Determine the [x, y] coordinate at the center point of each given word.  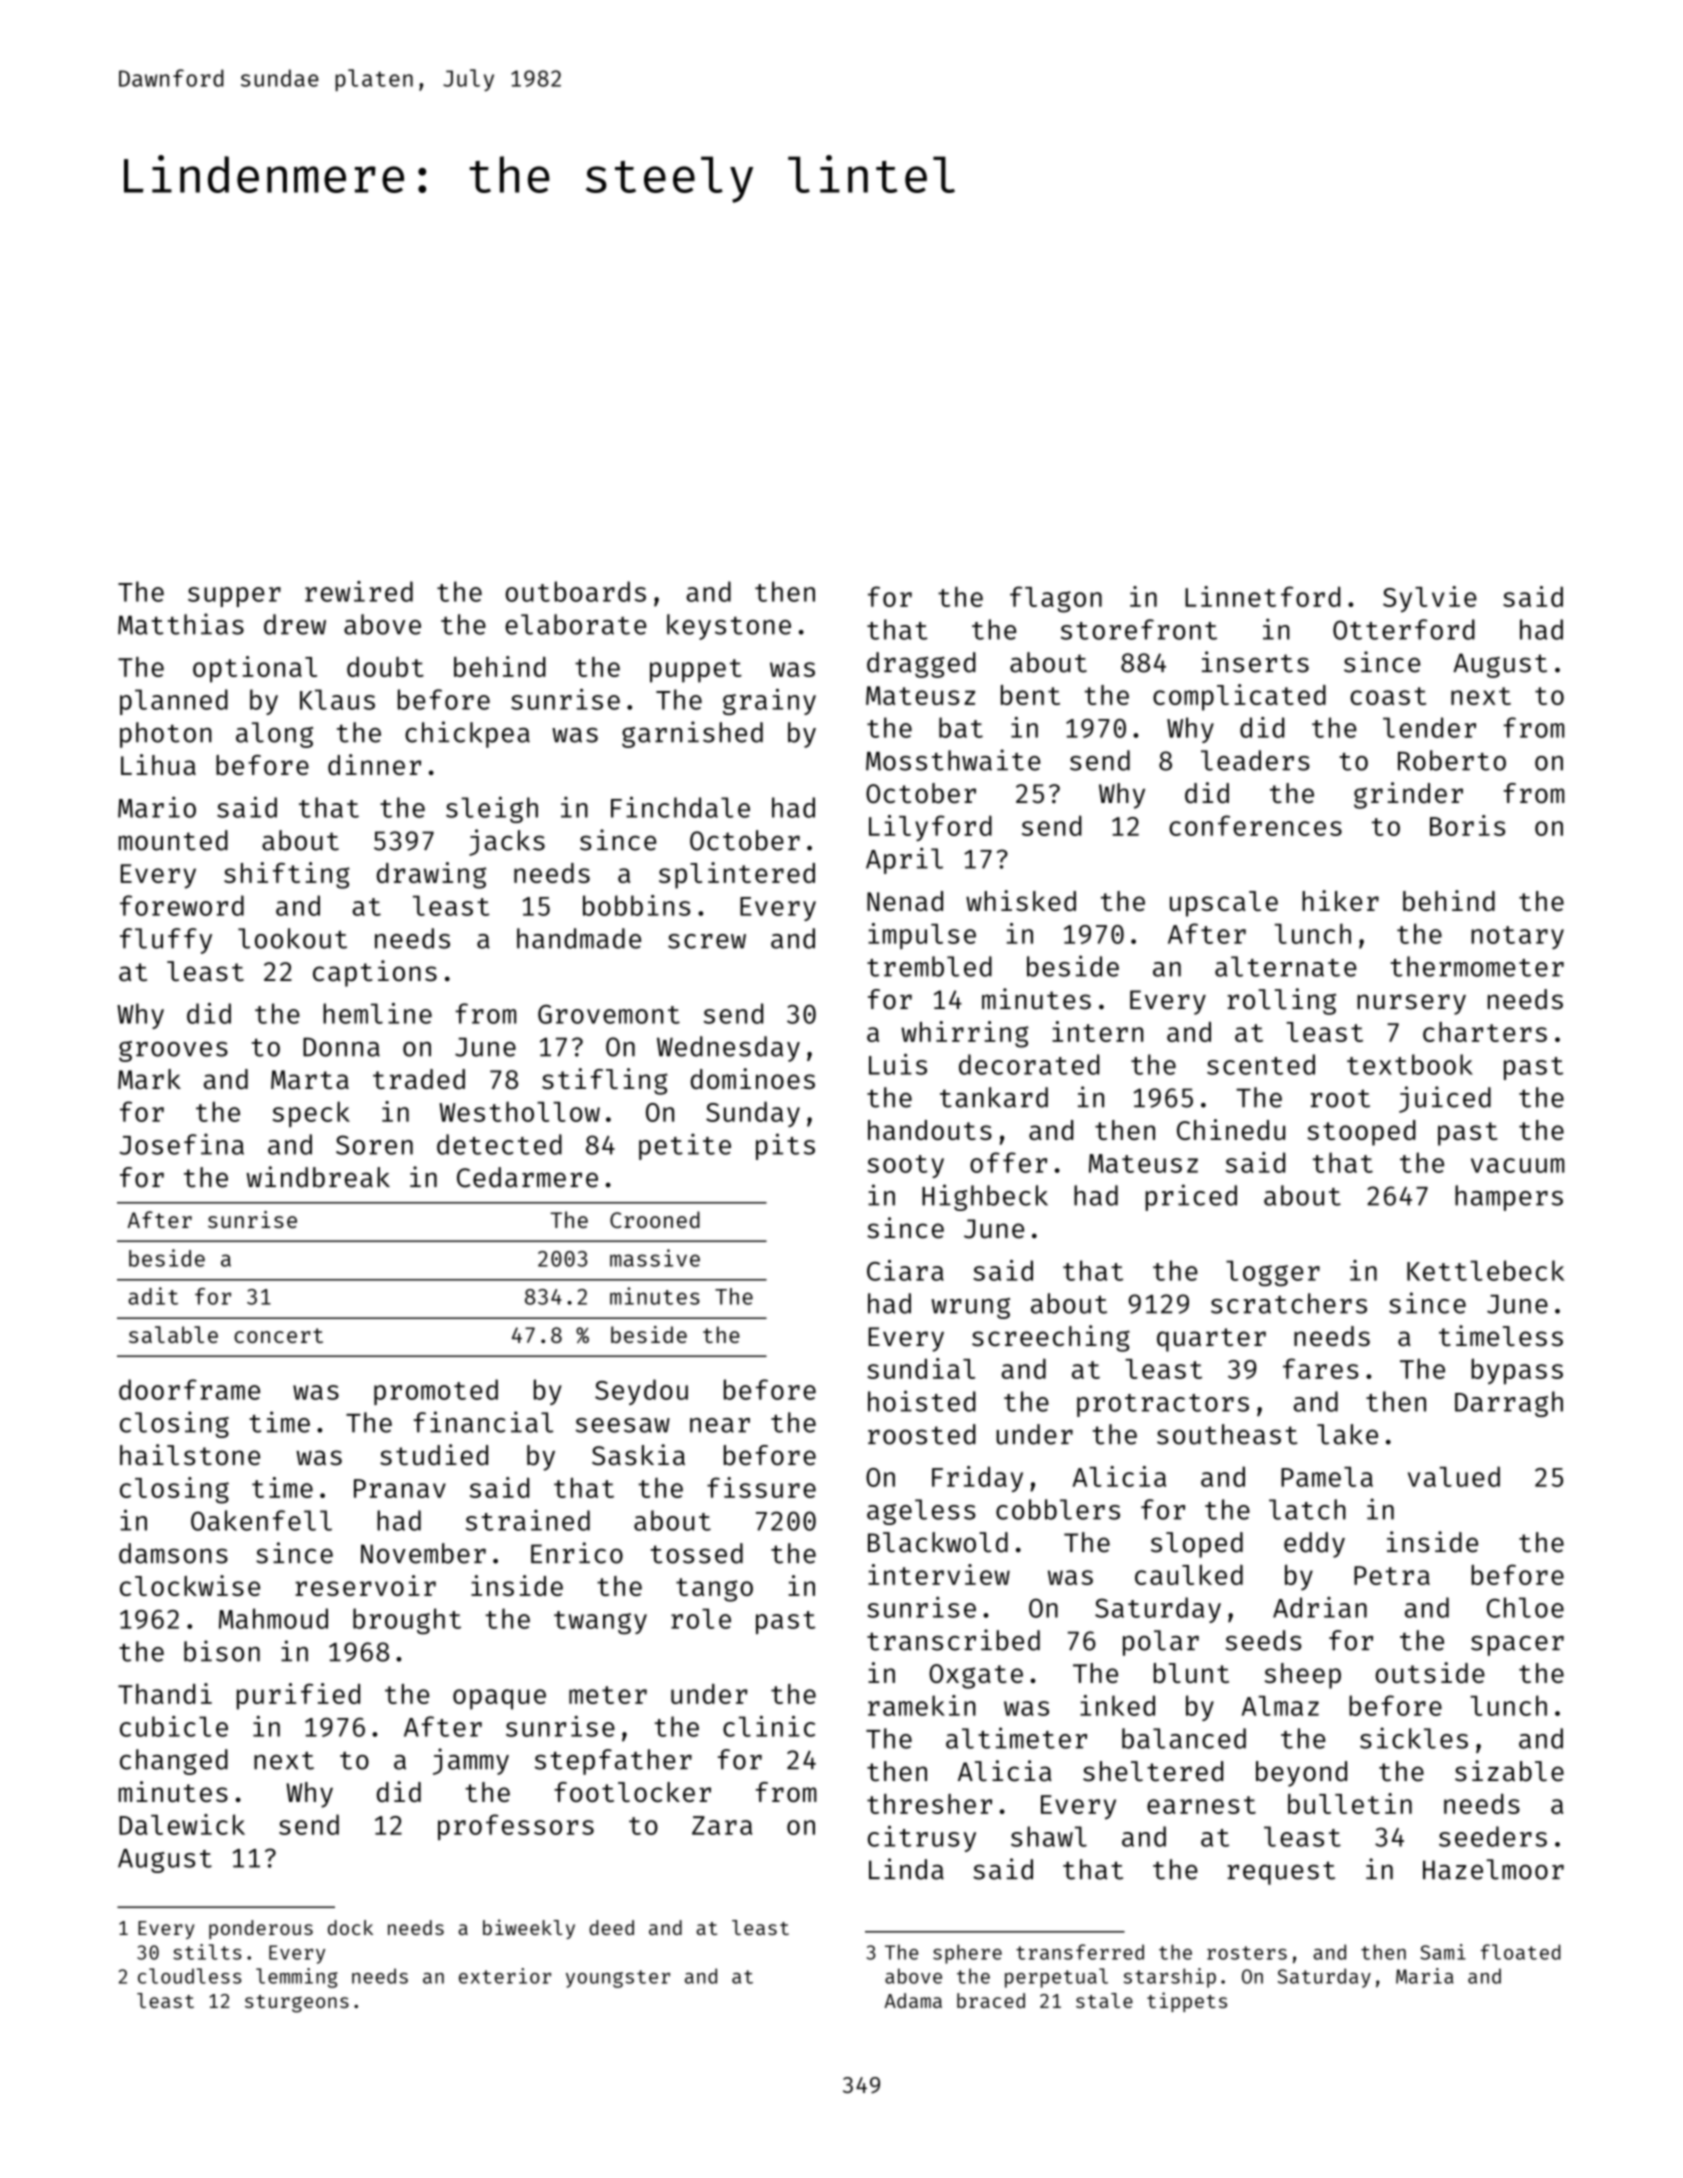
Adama [913, 2000]
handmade [579, 938]
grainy [769, 702]
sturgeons [297, 2004]
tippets [1187, 2002]
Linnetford [1262, 596]
